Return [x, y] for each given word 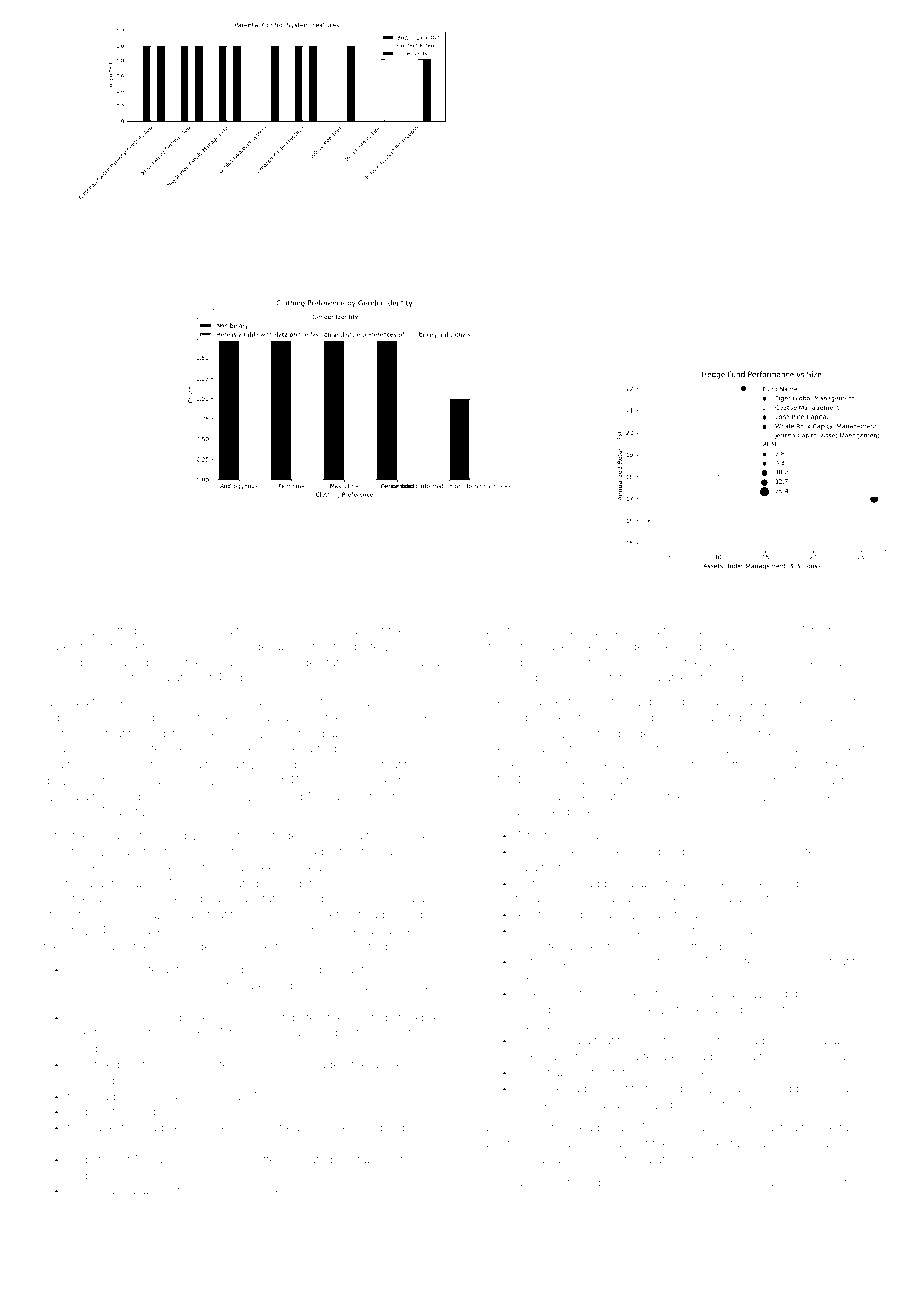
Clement [842, 748]
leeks [718, 883]
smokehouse [281, 1190]
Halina [113, 764]
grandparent [549, 1011]
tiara [377, 836]
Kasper [123, 663]
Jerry [810, 1011]
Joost [82, 1190]
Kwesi [83, 1017]
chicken [367, 717]
